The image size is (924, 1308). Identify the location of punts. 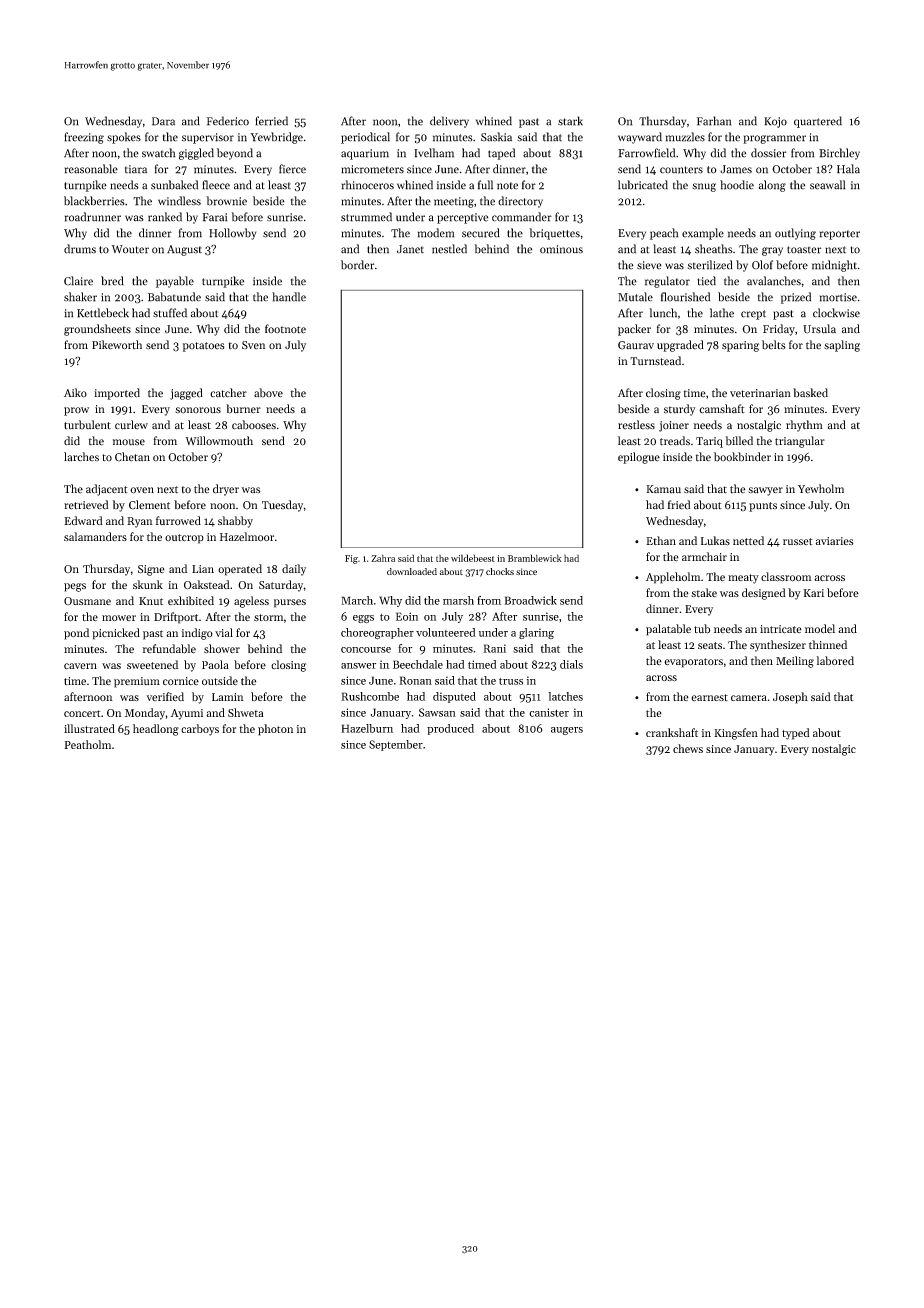
(763, 507).
